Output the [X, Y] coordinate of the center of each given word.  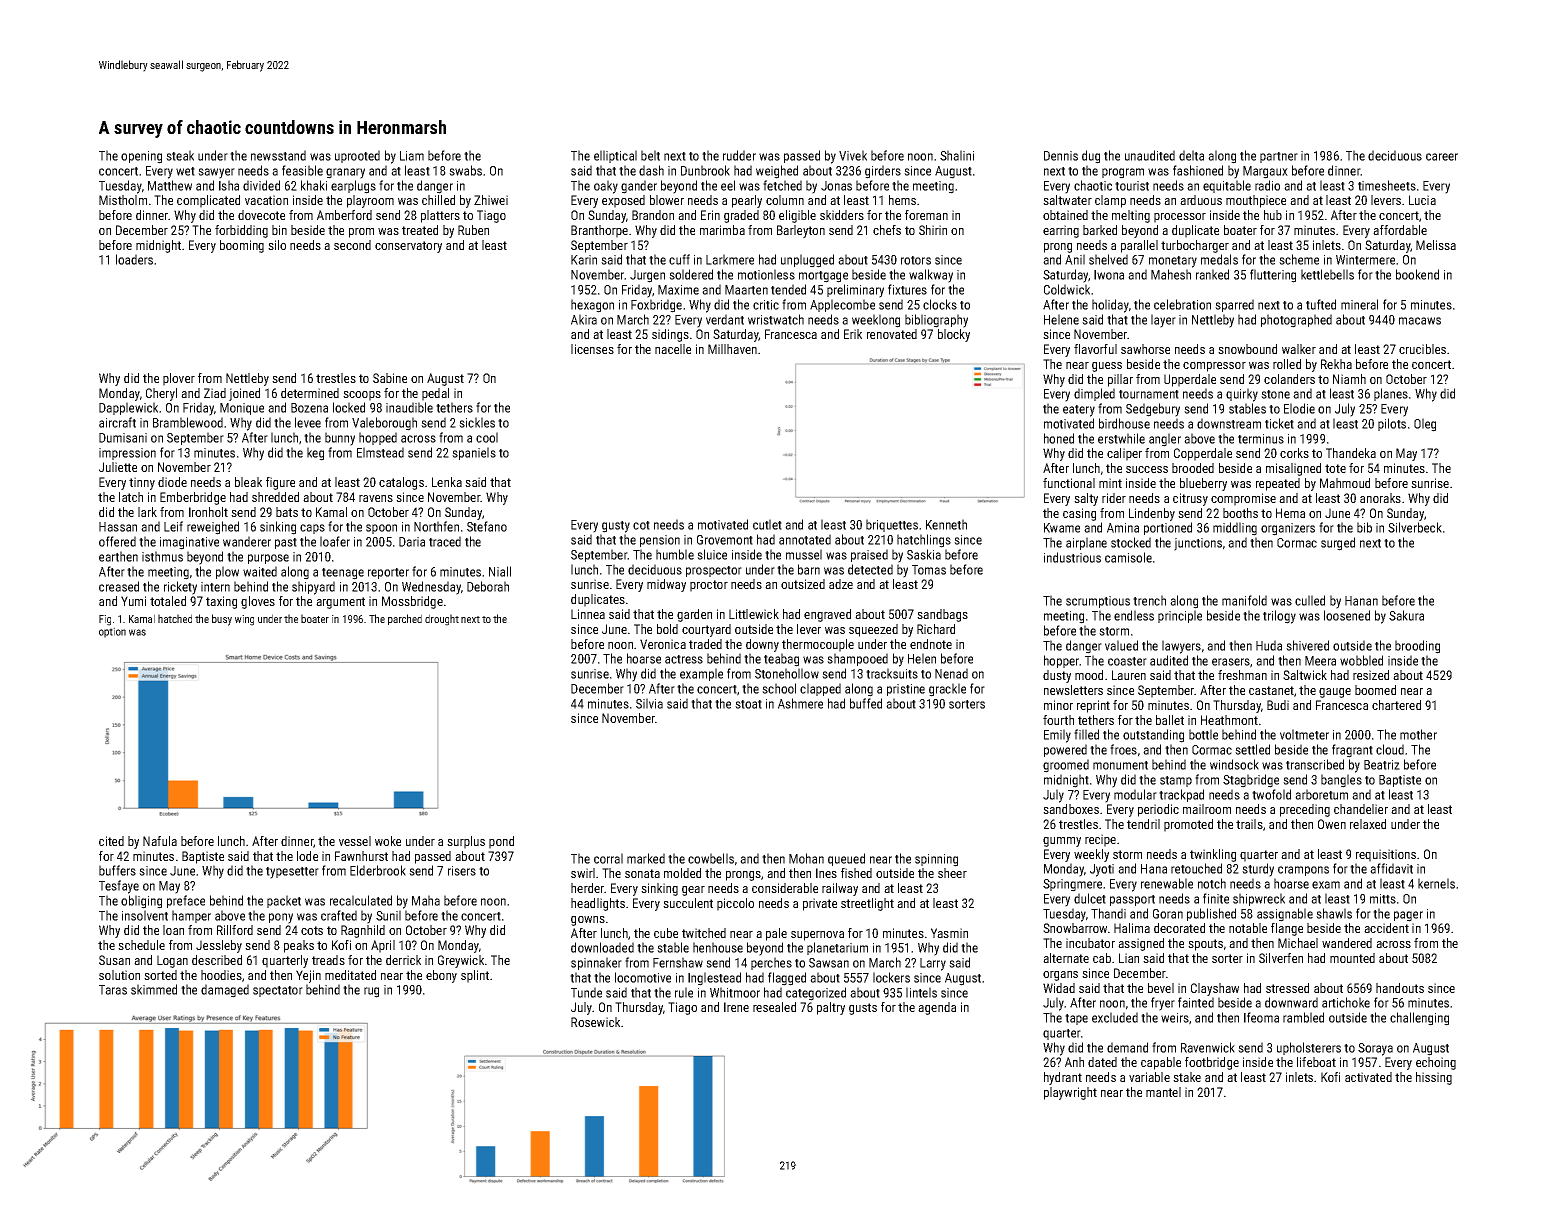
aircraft [117, 422]
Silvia [649, 703]
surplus [466, 842]
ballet [1170, 720]
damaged [225, 991]
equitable [1227, 186]
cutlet [767, 524]
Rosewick [595, 1022]
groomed [1066, 766]
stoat [748, 704]
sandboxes [1071, 809]
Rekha [1336, 364]
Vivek [853, 155]
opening [141, 157]
